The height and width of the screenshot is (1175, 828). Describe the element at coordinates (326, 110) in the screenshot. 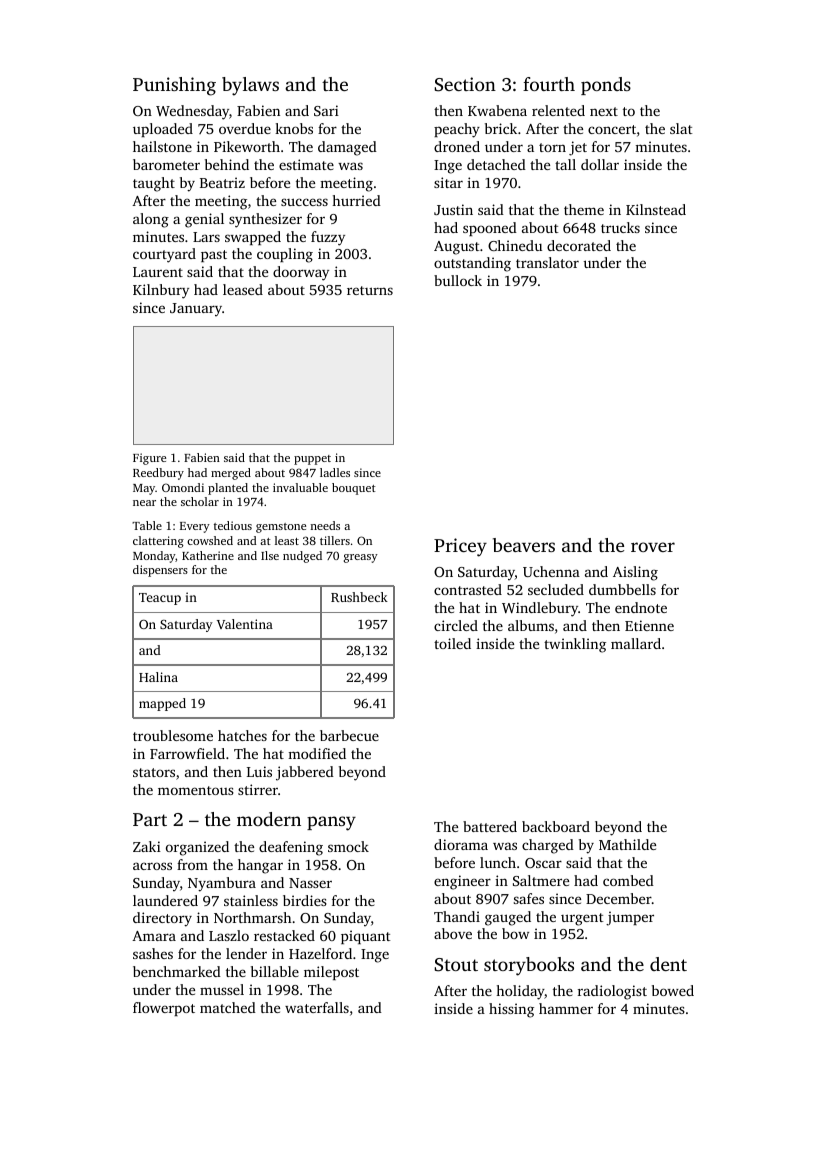

I see `Sari` at that location.
